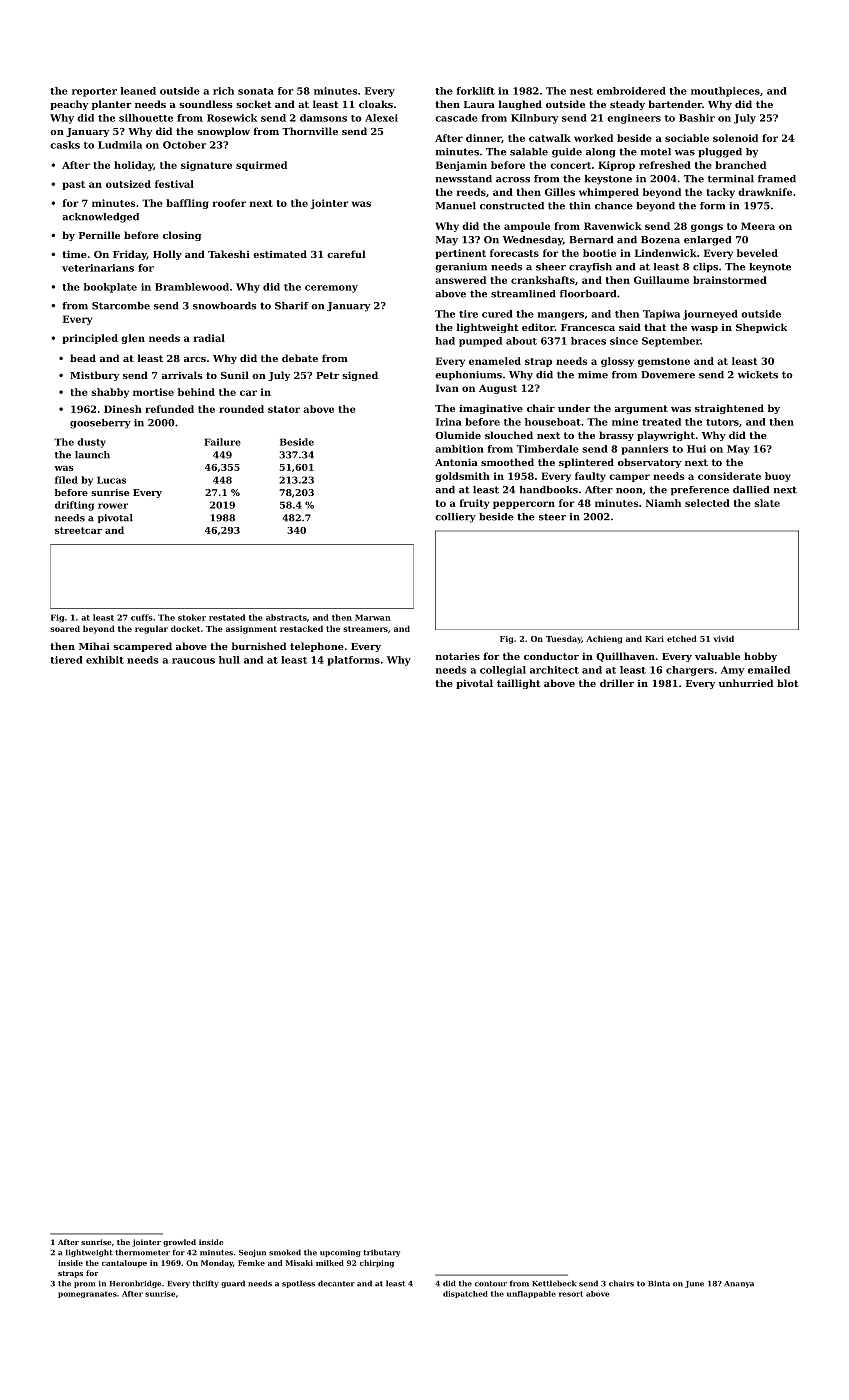 The image size is (849, 1400). What do you see at coordinates (458, 656) in the screenshot?
I see `notaries` at bounding box center [458, 656].
